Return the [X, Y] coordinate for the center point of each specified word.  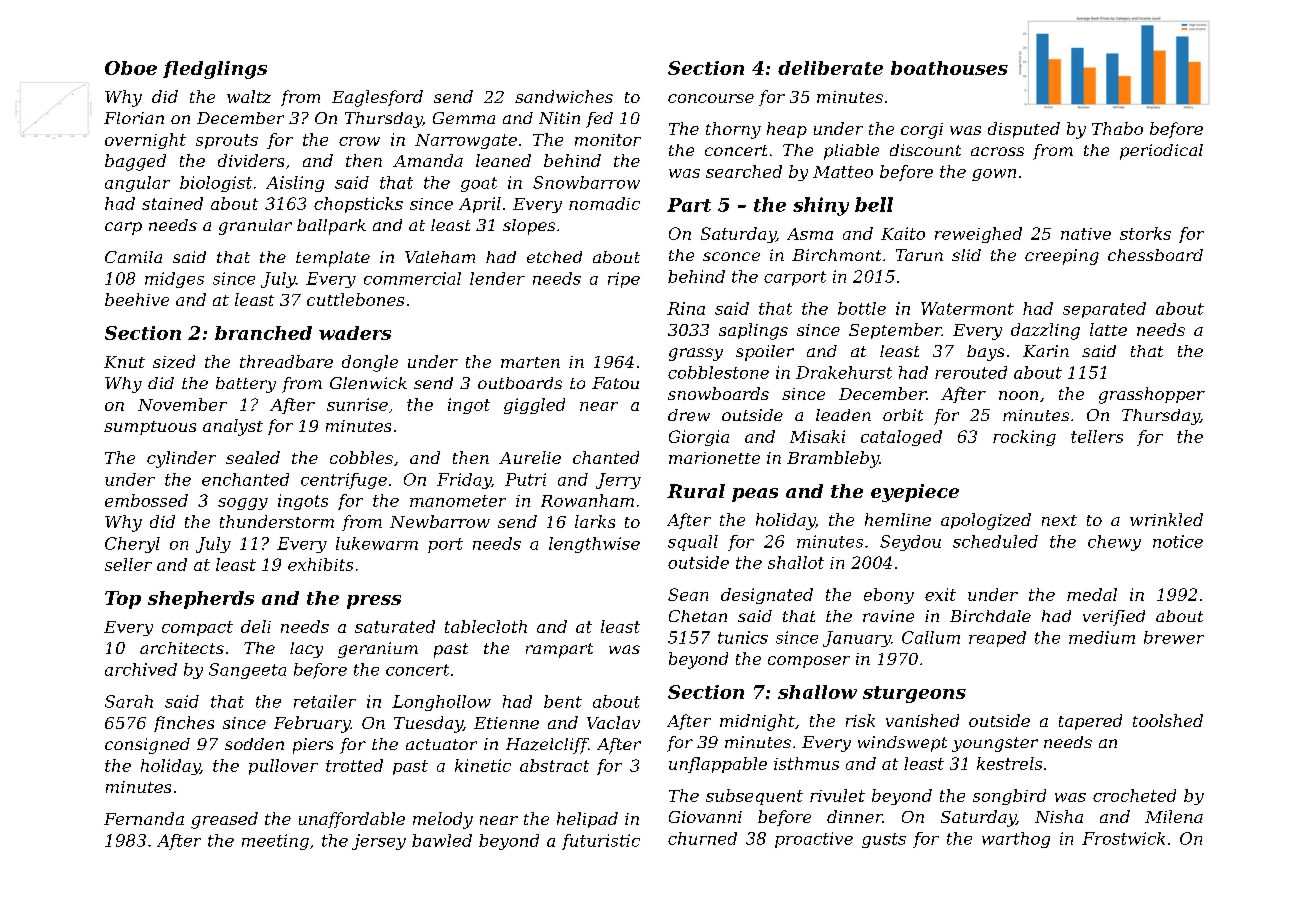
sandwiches [564, 96]
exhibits [320, 564]
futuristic [601, 842]
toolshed [1168, 720]
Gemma [464, 118]
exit [940, 594]
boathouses [949, 68]
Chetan [698, 616]
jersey [379, 842]
